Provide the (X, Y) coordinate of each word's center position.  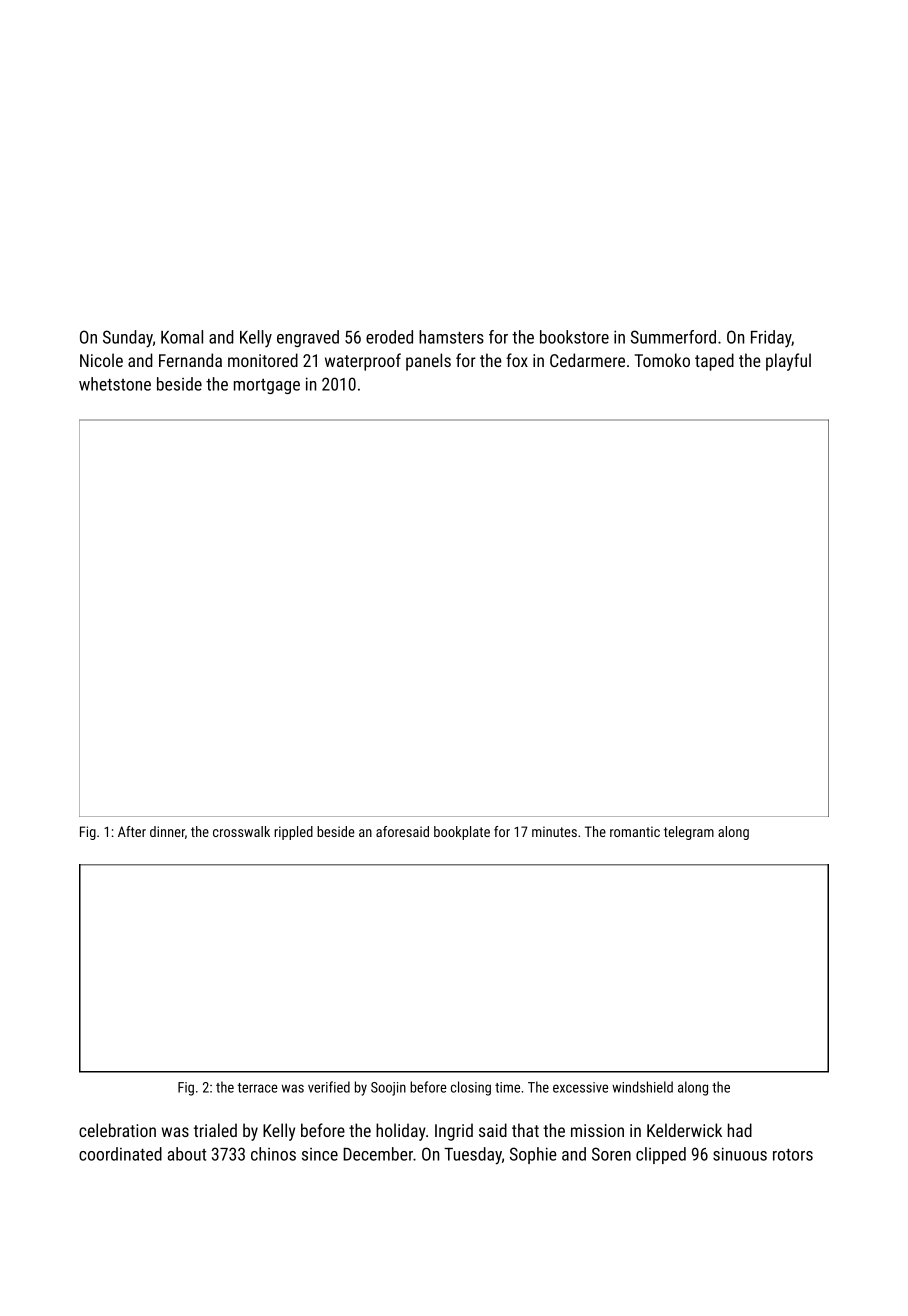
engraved (308, 338)
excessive (580, 1087)
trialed (215, 1130)
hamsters (451, 337)
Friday (771, 339)
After (132, 831)
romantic (635, 831)
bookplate (462, 833)
